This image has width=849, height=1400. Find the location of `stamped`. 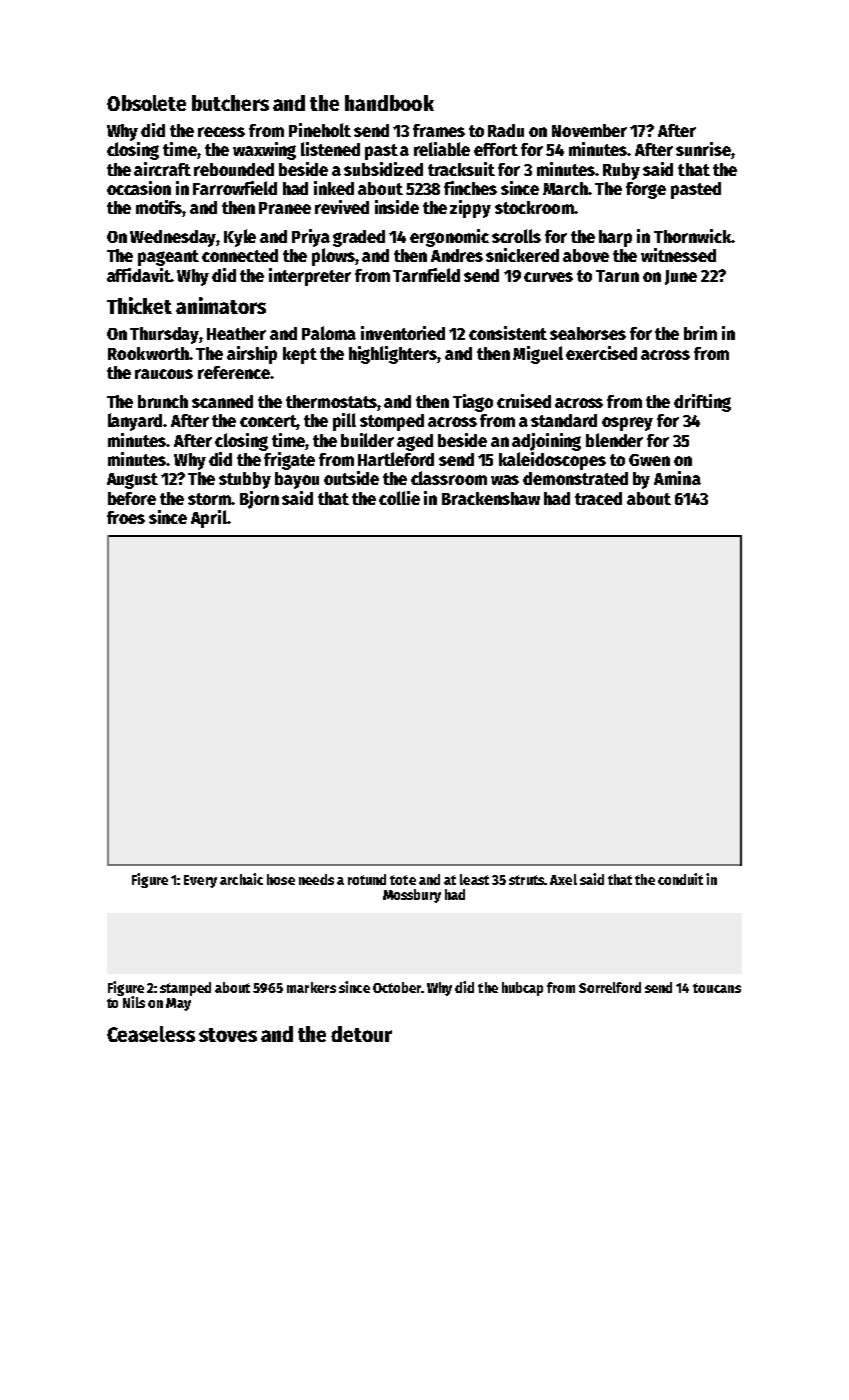

stamped is located at coordinates (185, 989).
